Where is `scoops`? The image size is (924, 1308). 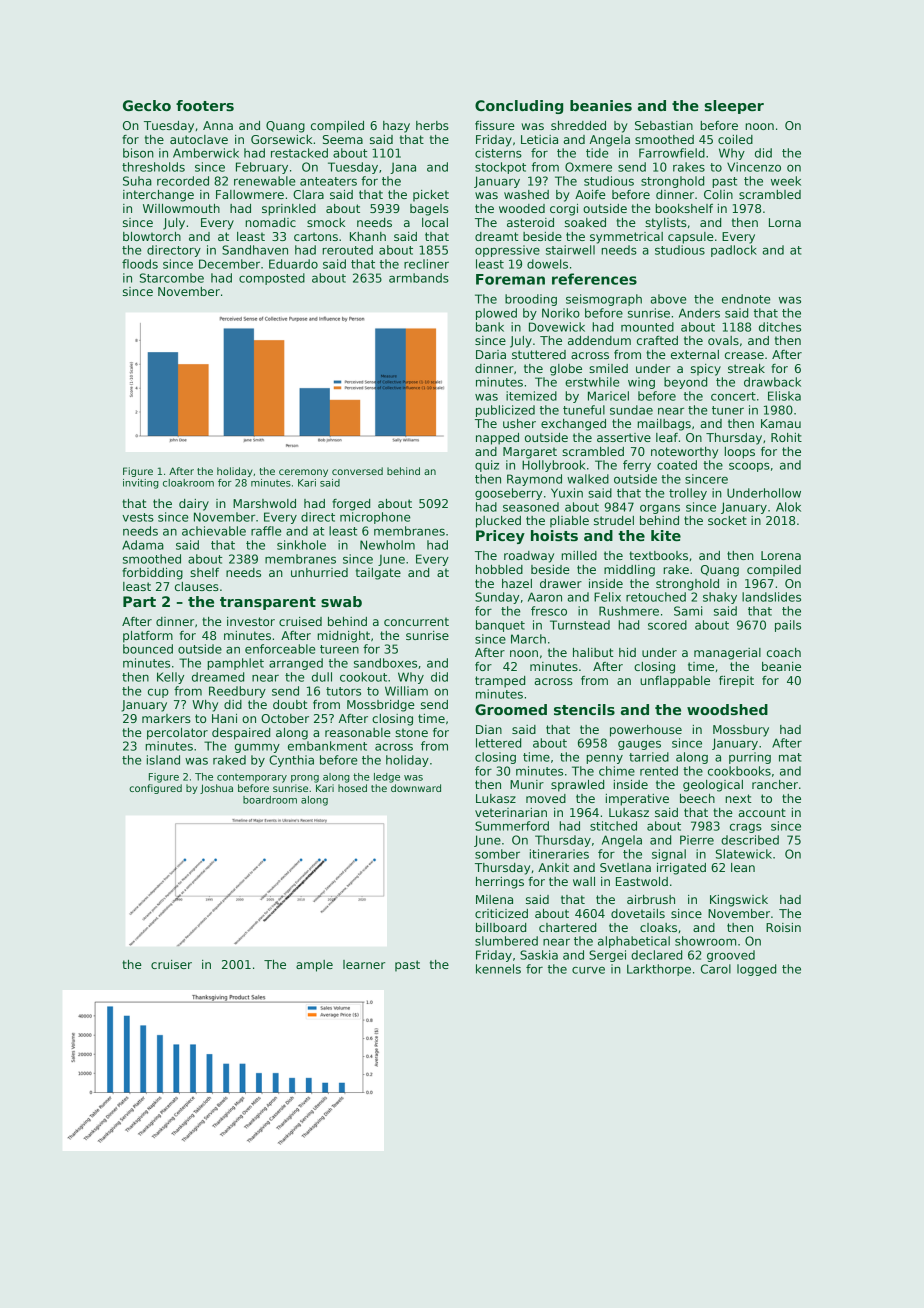 scoops is located at coordinates (749, 467).
